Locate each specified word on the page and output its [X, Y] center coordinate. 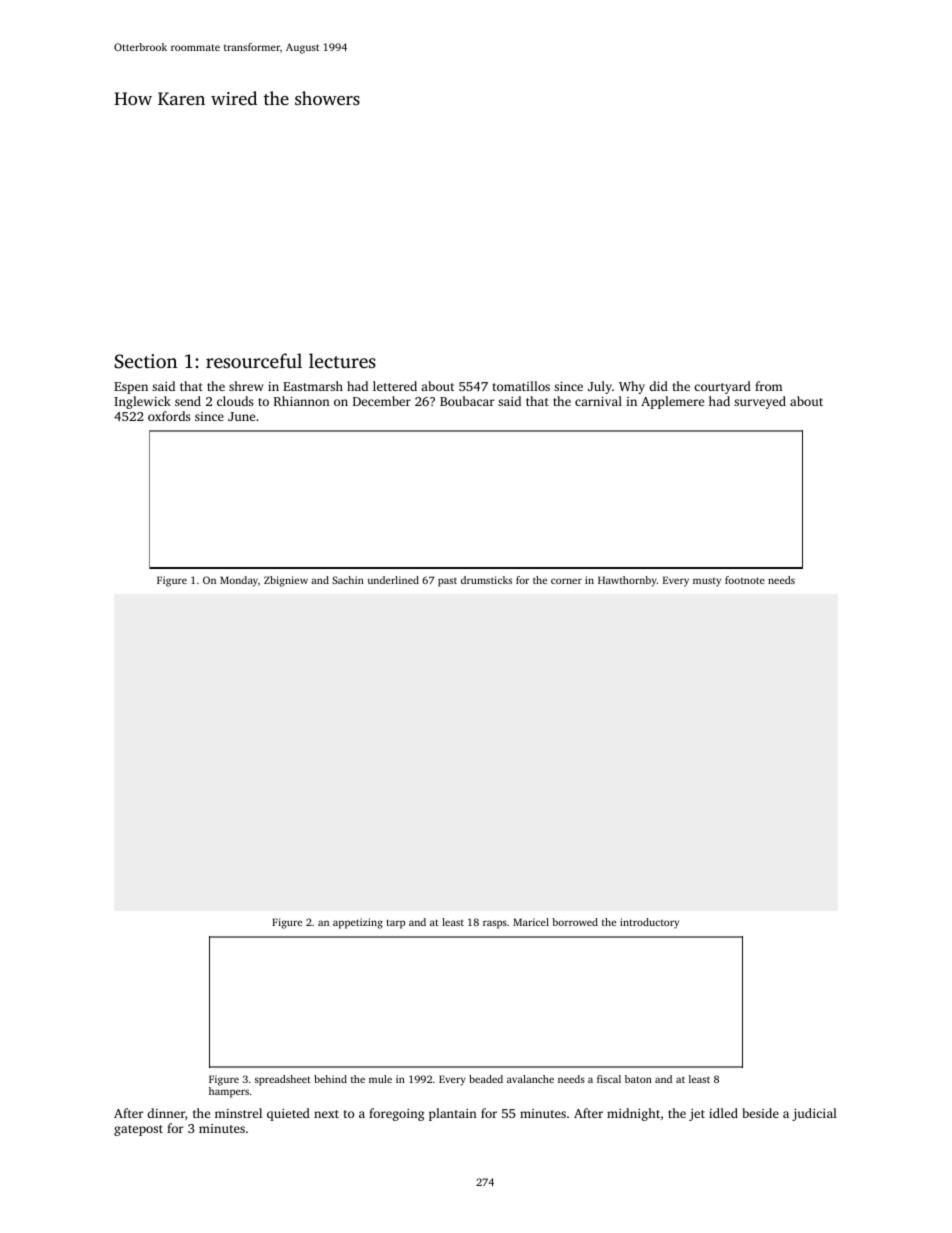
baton [638, 1079]
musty [707, 582]
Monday [239, 581]
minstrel [238, 1113]
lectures [342, 360]
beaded [486, 1079]
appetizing [358, 923]
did [658, 386]
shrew [246, 386]
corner [566, 581]
